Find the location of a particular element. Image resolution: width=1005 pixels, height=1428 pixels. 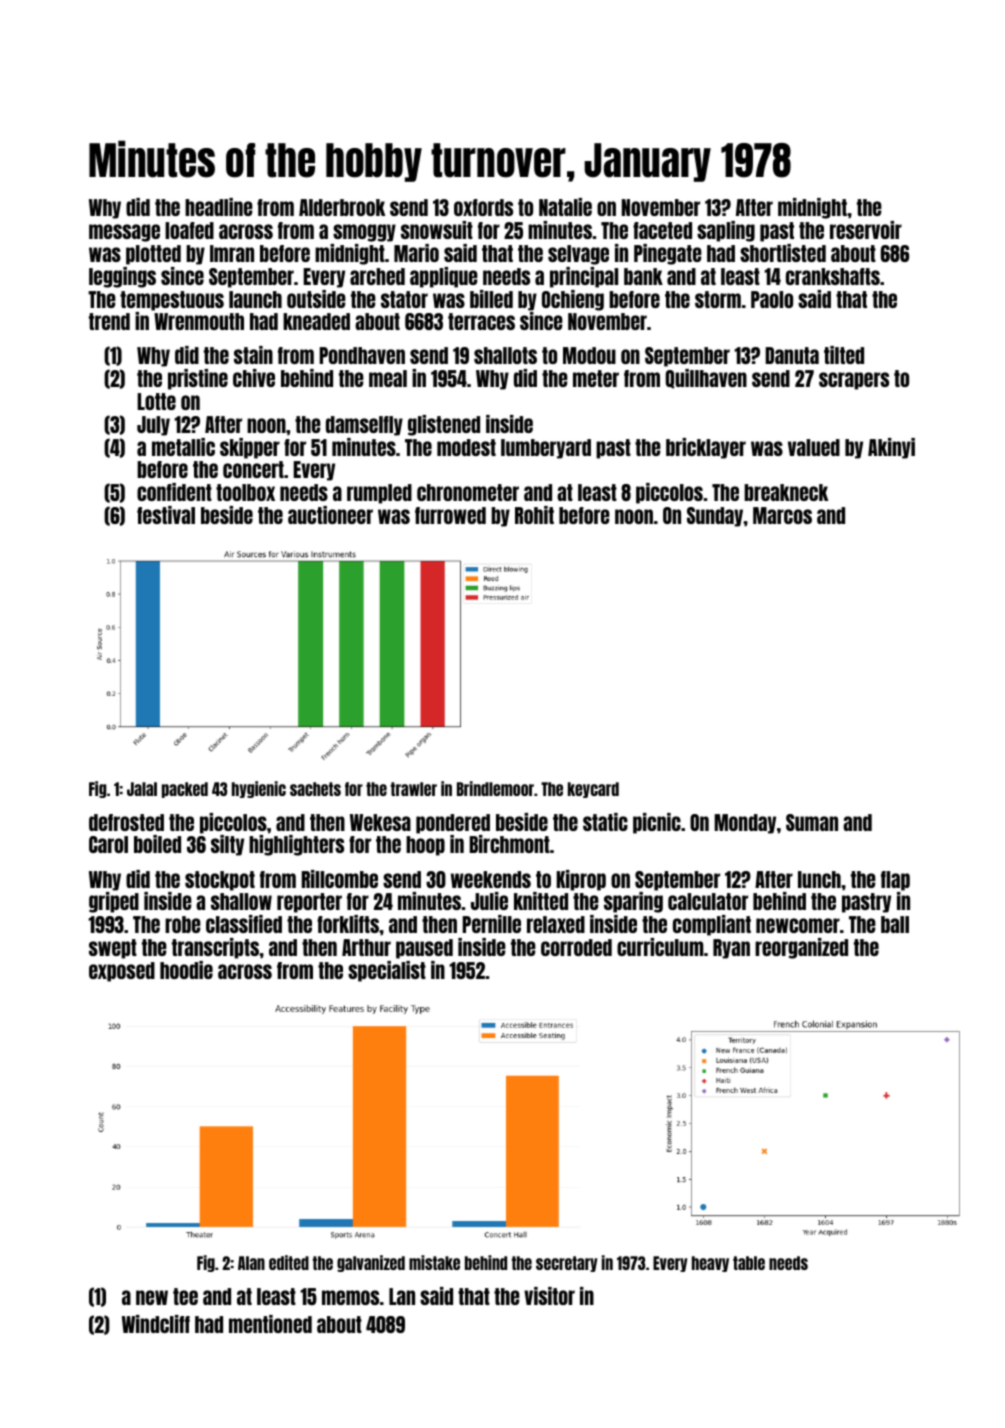

Suman is located at coordinates (812, 822).
